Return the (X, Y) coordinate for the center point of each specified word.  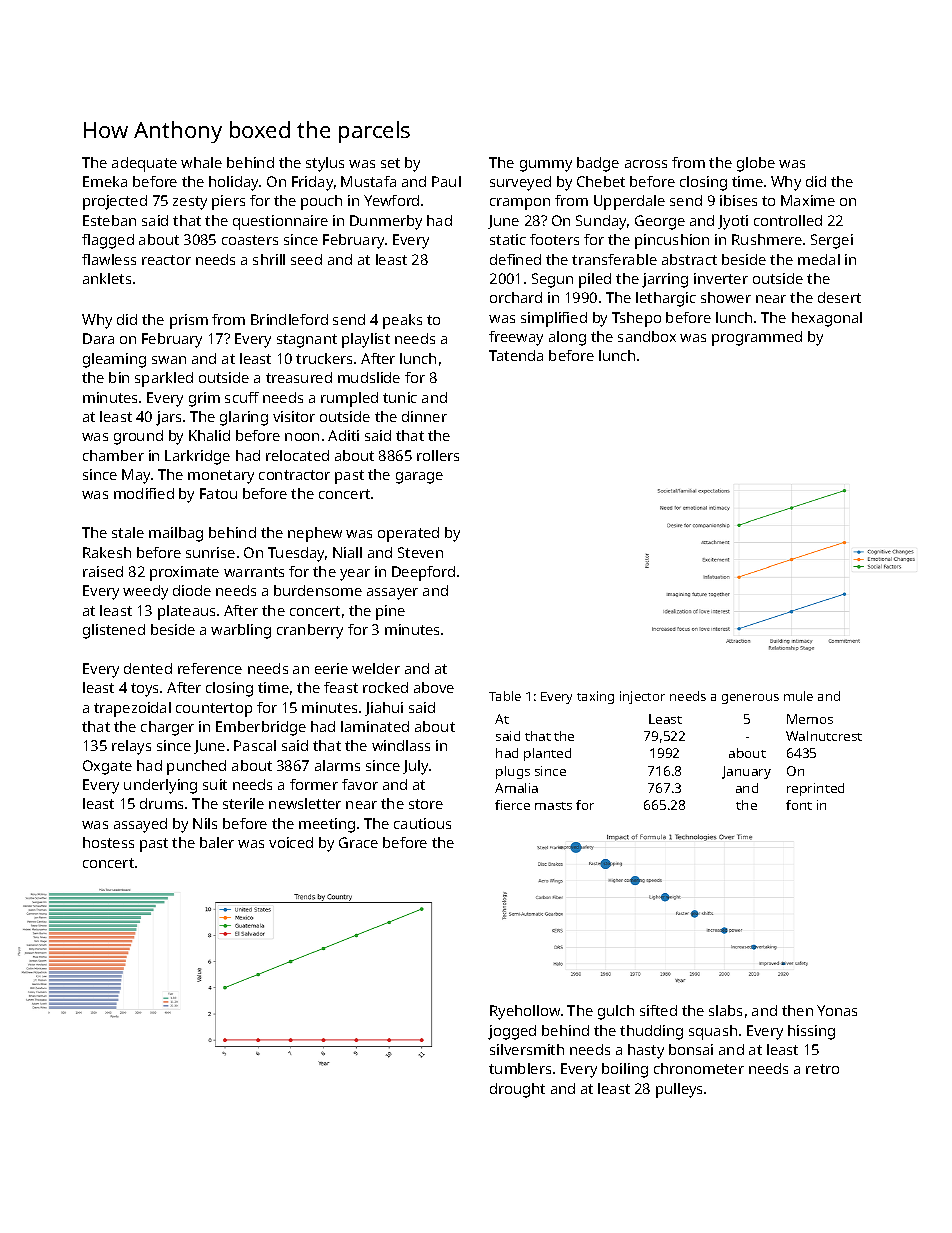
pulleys (679, 1090)
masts (553, 806)
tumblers (520, 1068)
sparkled (164, 379)
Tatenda (516, 355)
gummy (546, 166)
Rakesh (107, 552)
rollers (438, 455)
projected (115, 202)
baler (217, 842)
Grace (358, 842)
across (646, 164)
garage (419, 478)
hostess (108, 842)
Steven (420, 552)
